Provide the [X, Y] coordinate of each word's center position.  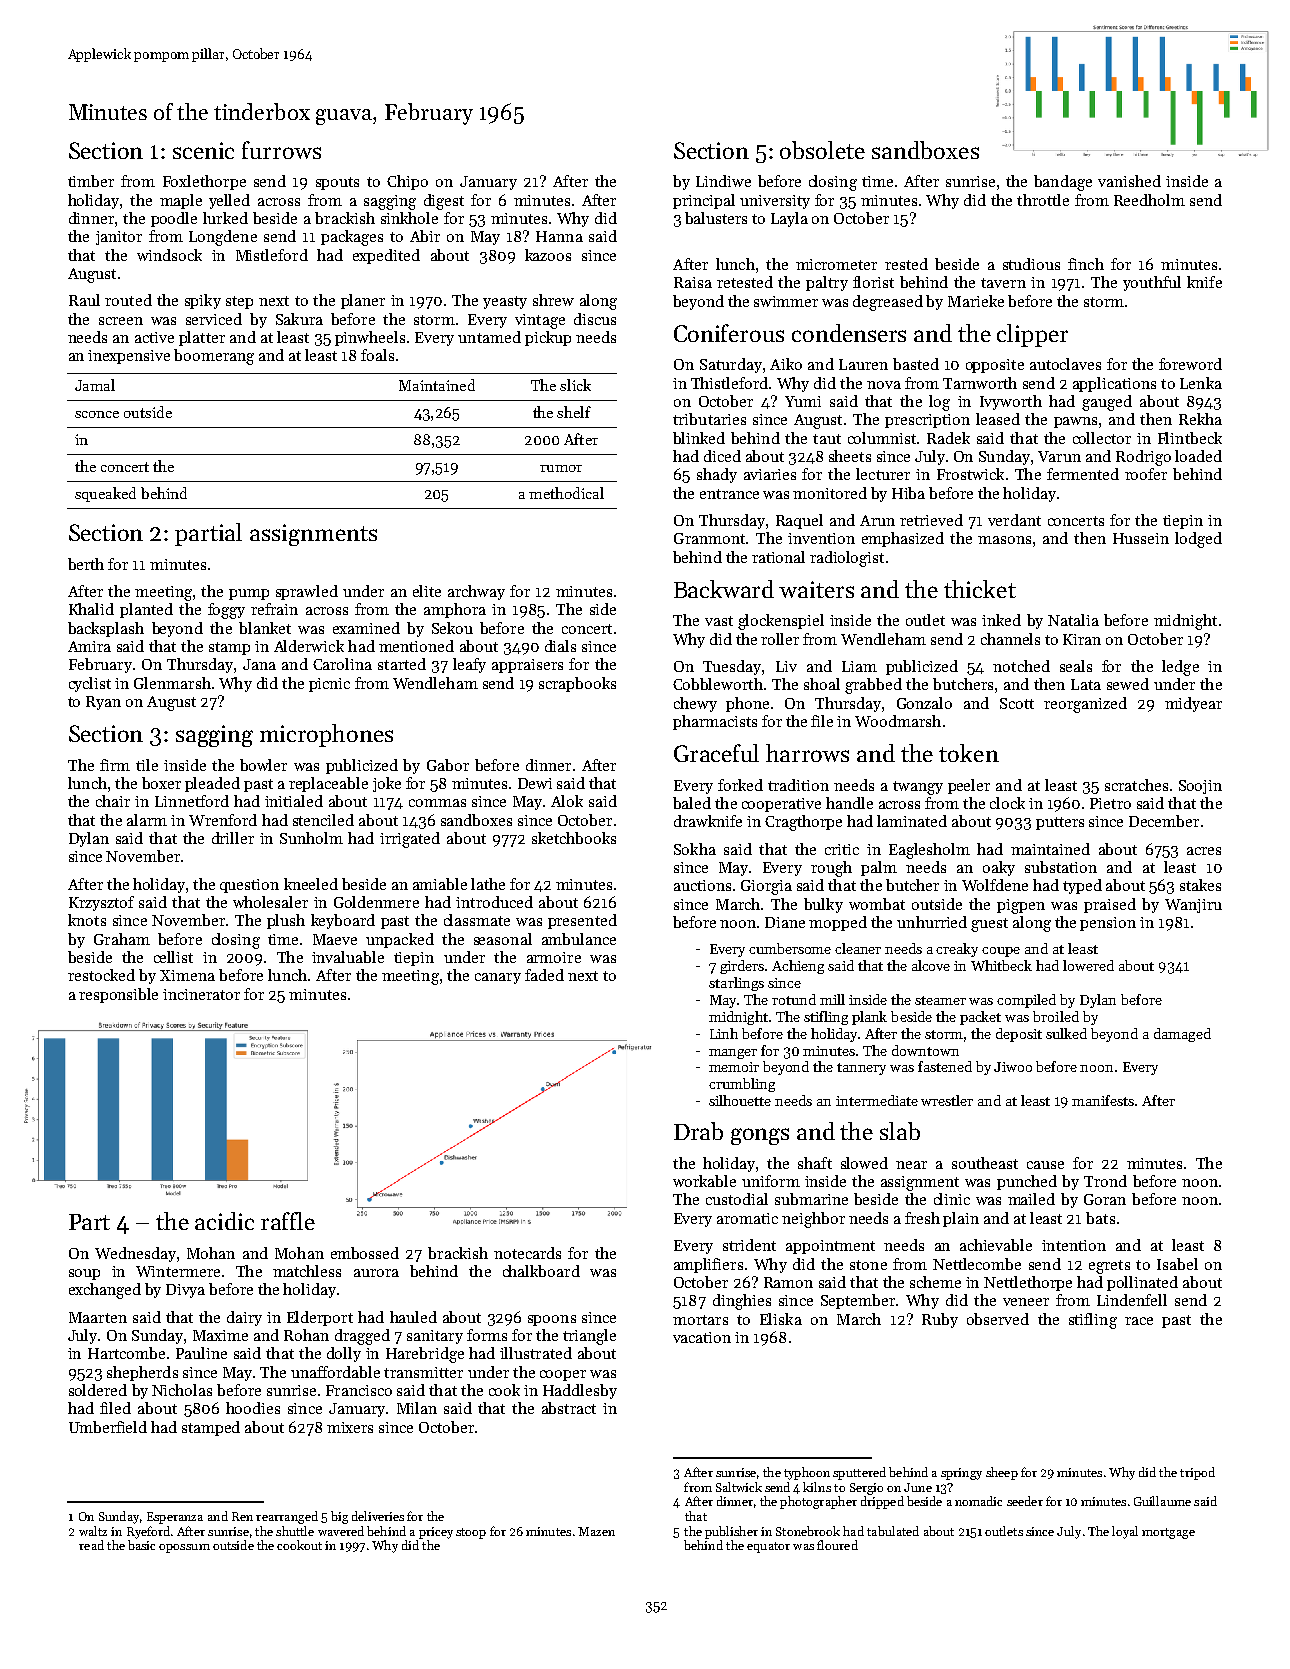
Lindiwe [723, 181]
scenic [203, 150]
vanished [1129, 181]
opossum [184, 1548]
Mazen [596, 1531]
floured [837, 1545]
